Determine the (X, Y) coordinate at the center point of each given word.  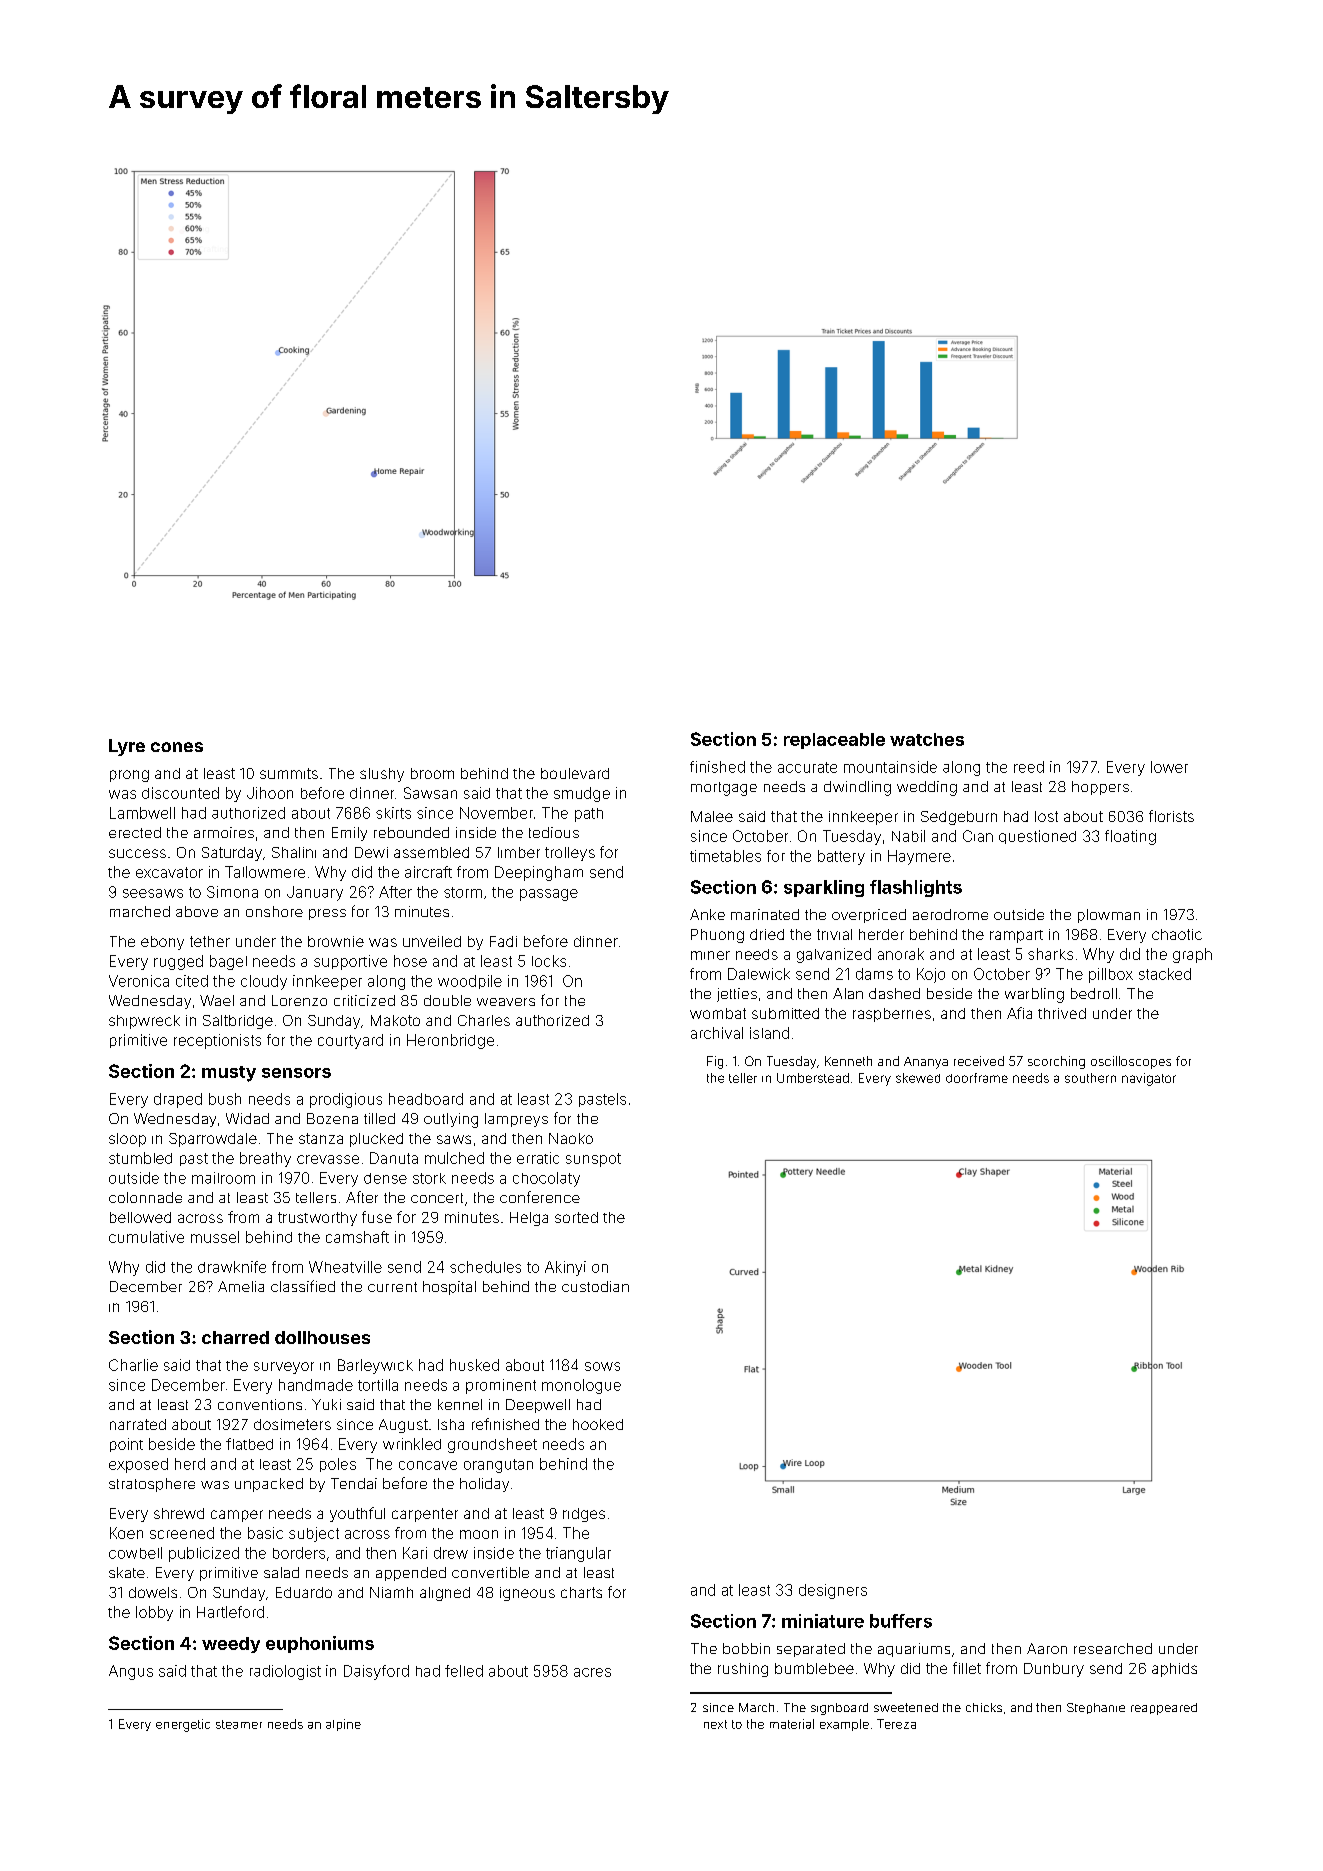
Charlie (133, 1365)
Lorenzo (299, 1000)
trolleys (570, 854)
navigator (1149, 1079)
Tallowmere (265, 872)
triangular (578, 1554)
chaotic (1177, 934)
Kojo (931, 975)
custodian (595, 1286)
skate (127, 1572)
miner (710, 955)
